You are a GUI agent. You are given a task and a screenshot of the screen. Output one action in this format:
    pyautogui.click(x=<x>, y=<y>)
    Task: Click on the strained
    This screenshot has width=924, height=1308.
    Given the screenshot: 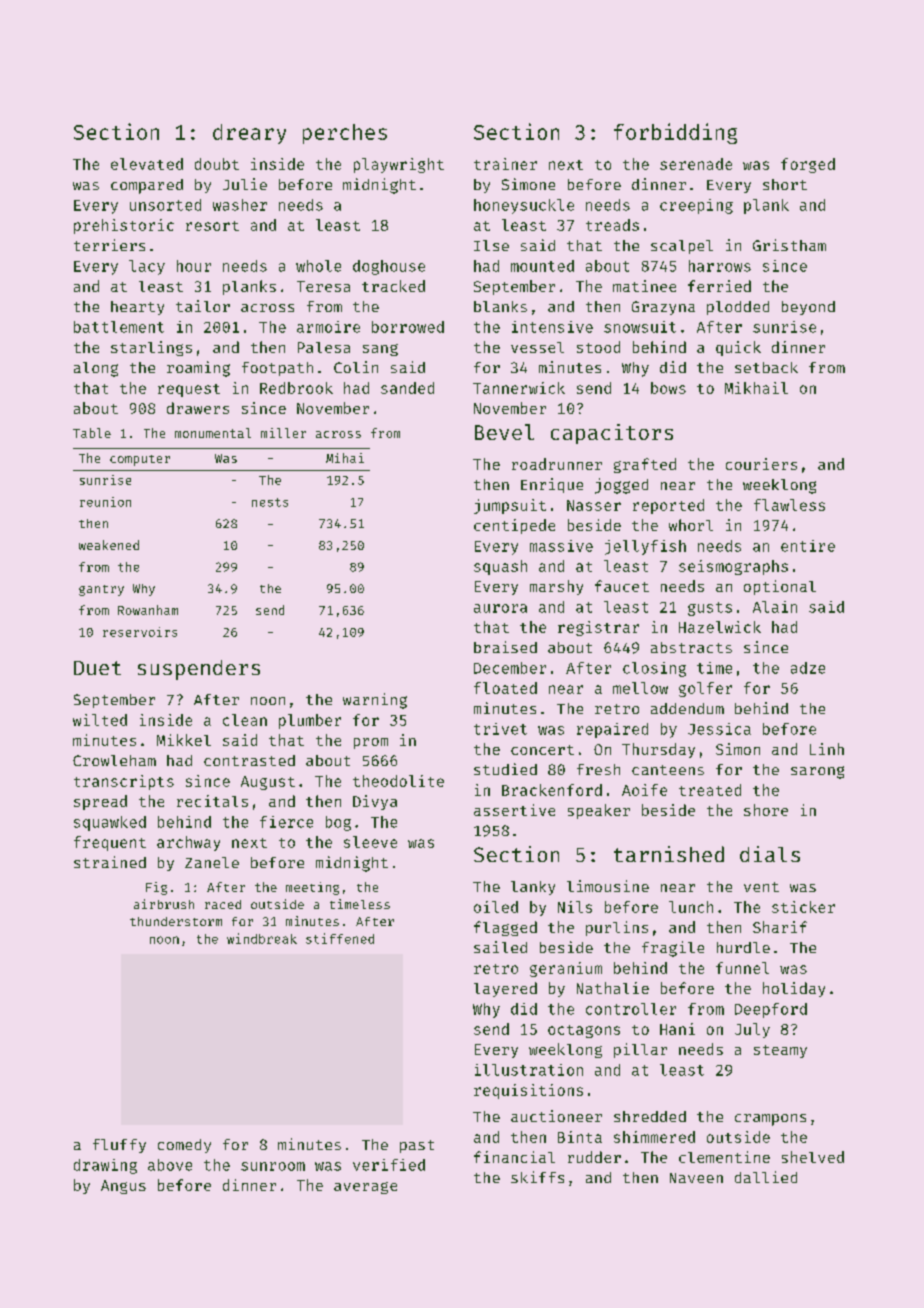 What is the action you would take?
    pyautogui.click(x=110, y=862)
